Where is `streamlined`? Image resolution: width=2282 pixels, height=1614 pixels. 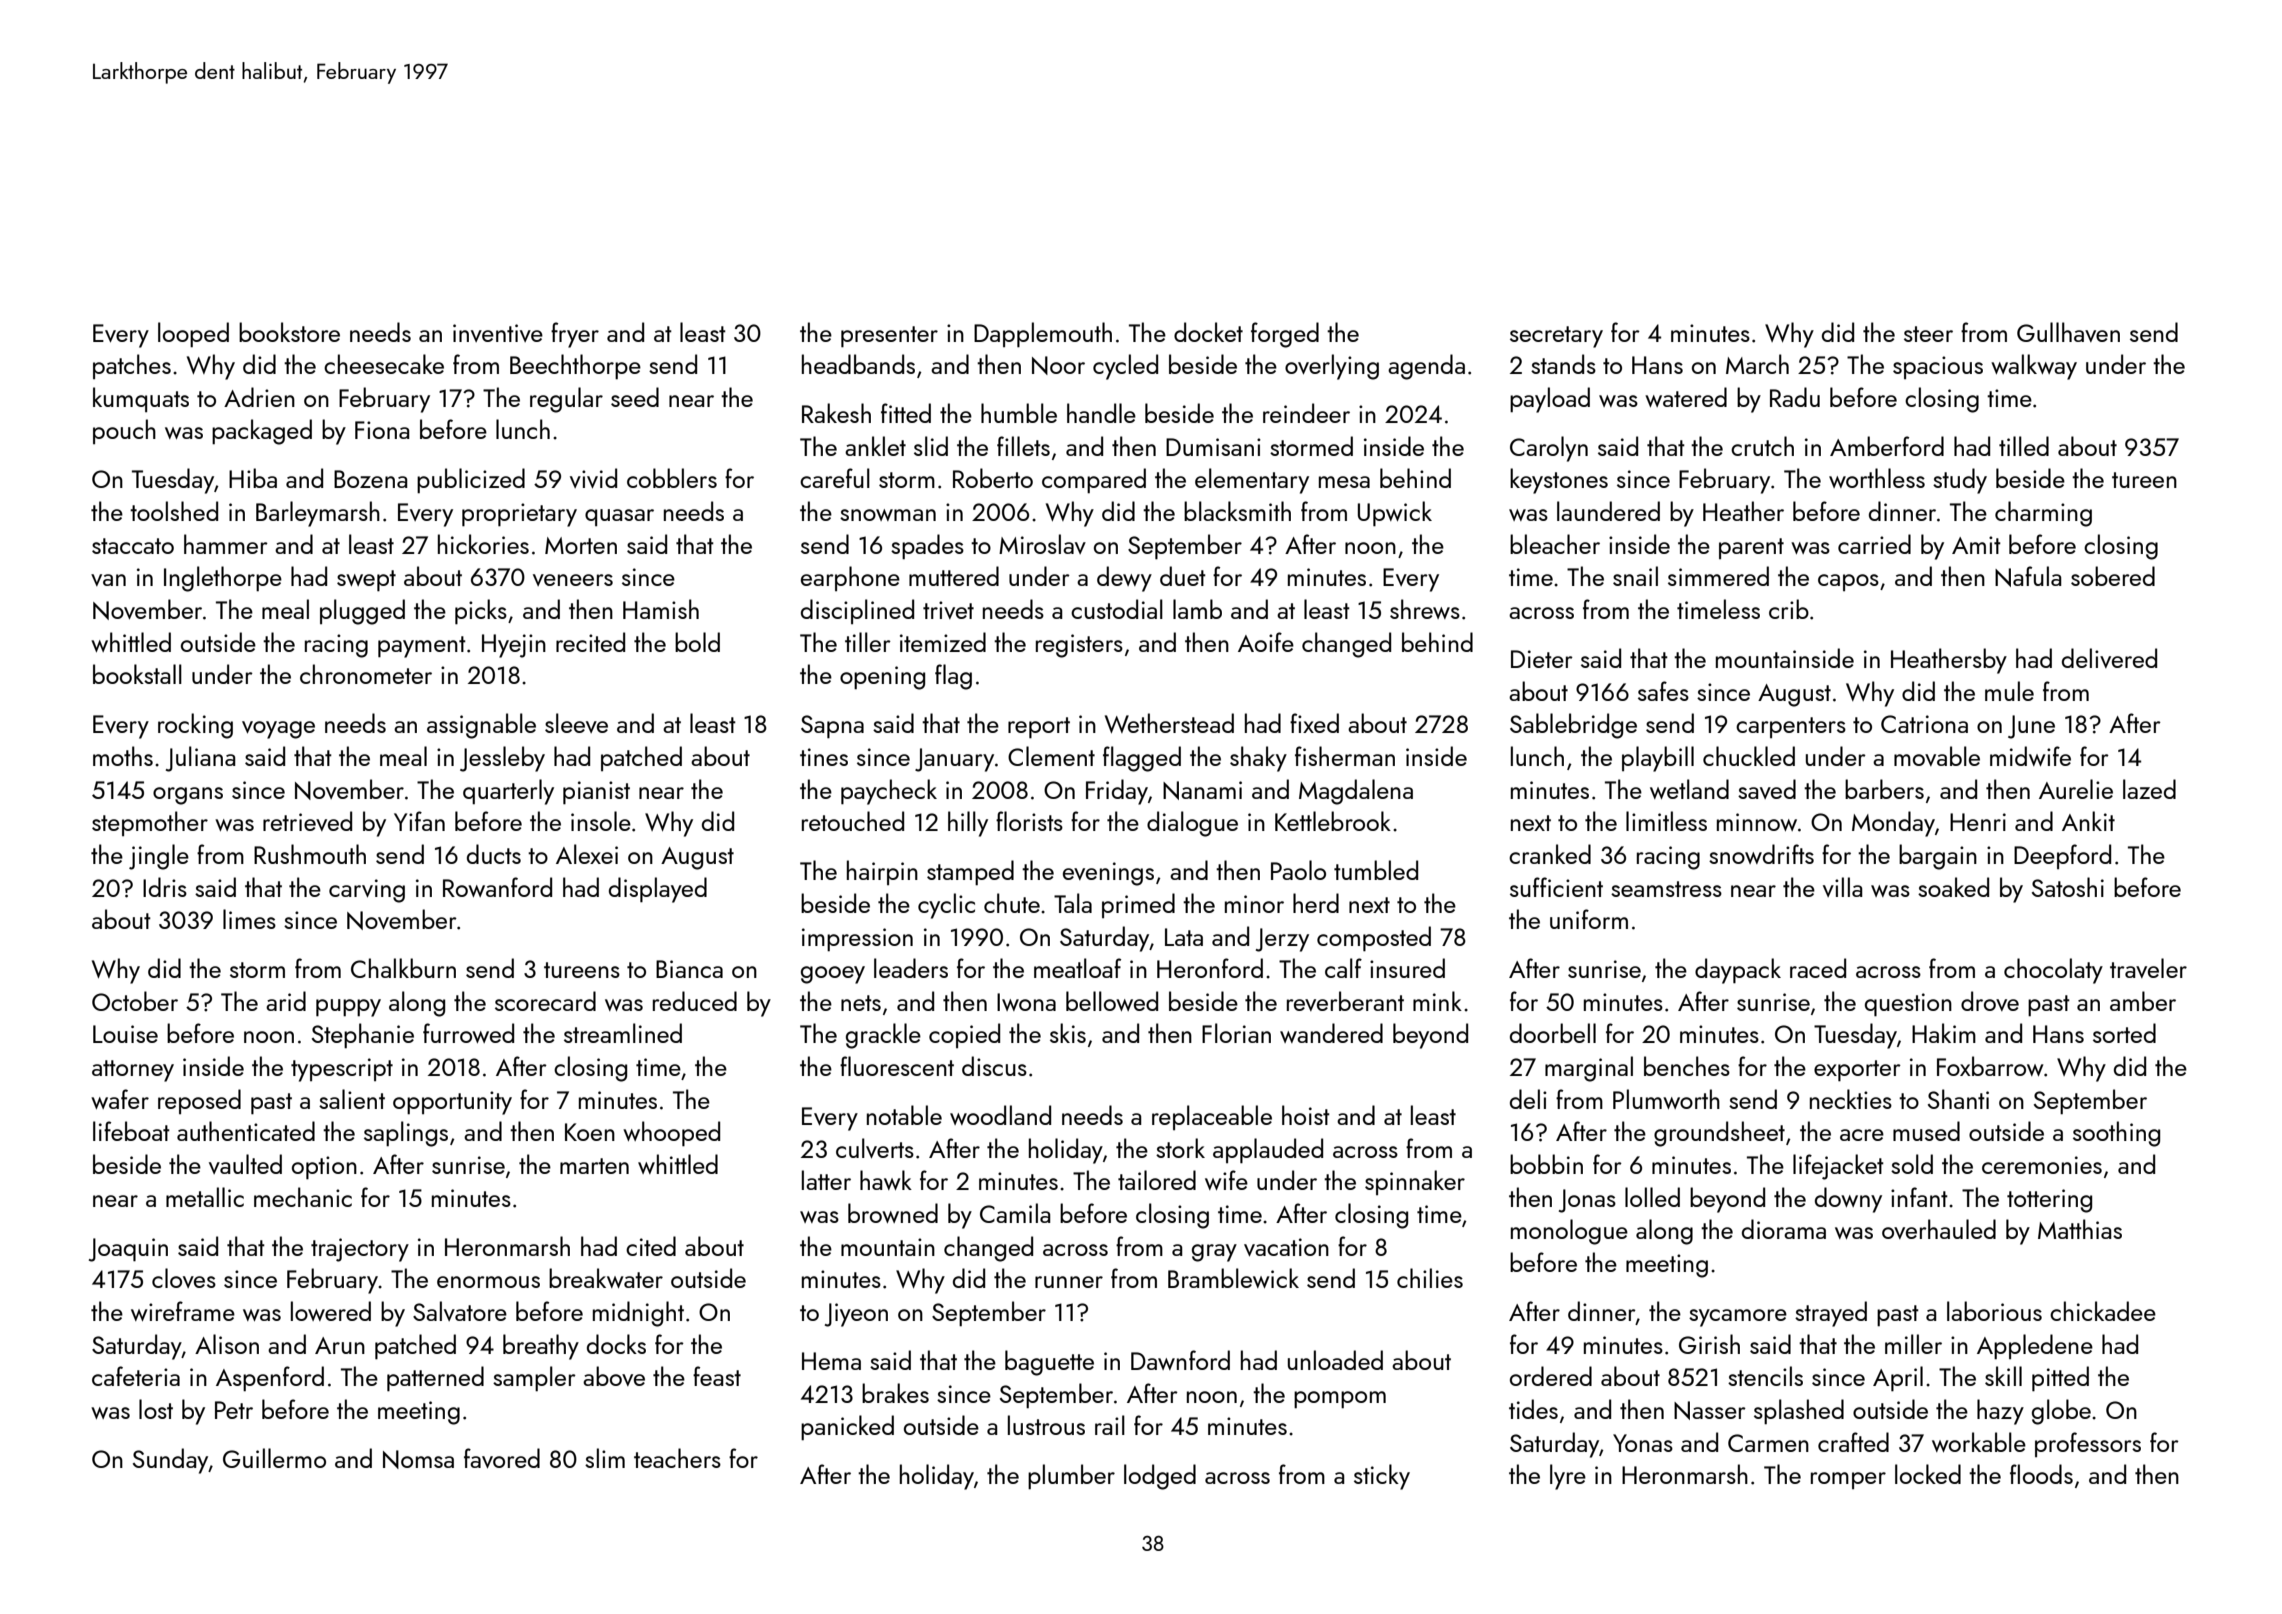
streamlined is located at coordinates (623, 1033).
